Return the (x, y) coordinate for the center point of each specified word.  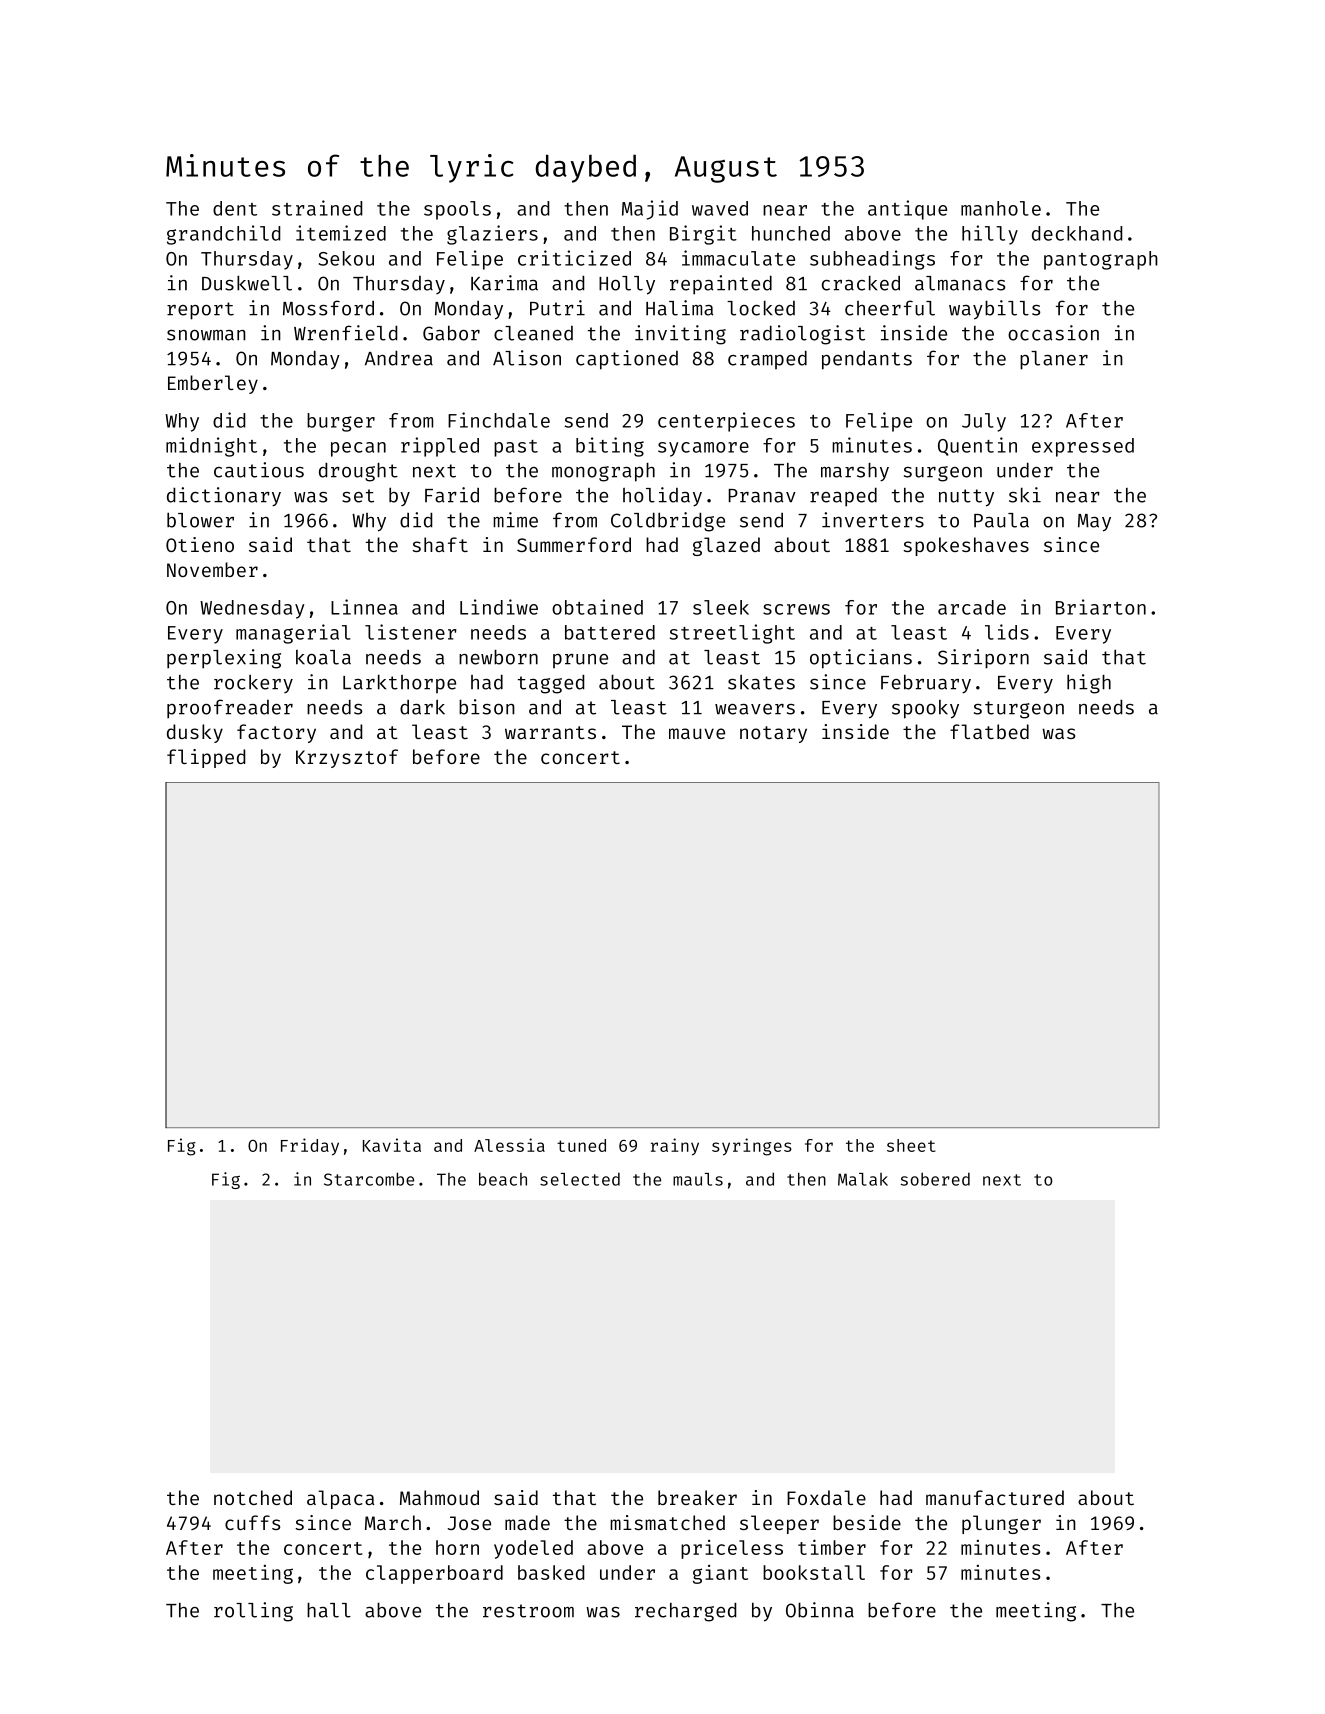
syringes (752, 1147)
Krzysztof (347, 758)
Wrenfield (345, 333)
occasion (1053, 333)
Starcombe (369, 1179)
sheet (911, 1145)
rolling (253, 1612)
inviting (680, 335)
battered (610, 632)
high (1089, 684)
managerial (293, 634)
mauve (697, 733)
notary (773, 734)
